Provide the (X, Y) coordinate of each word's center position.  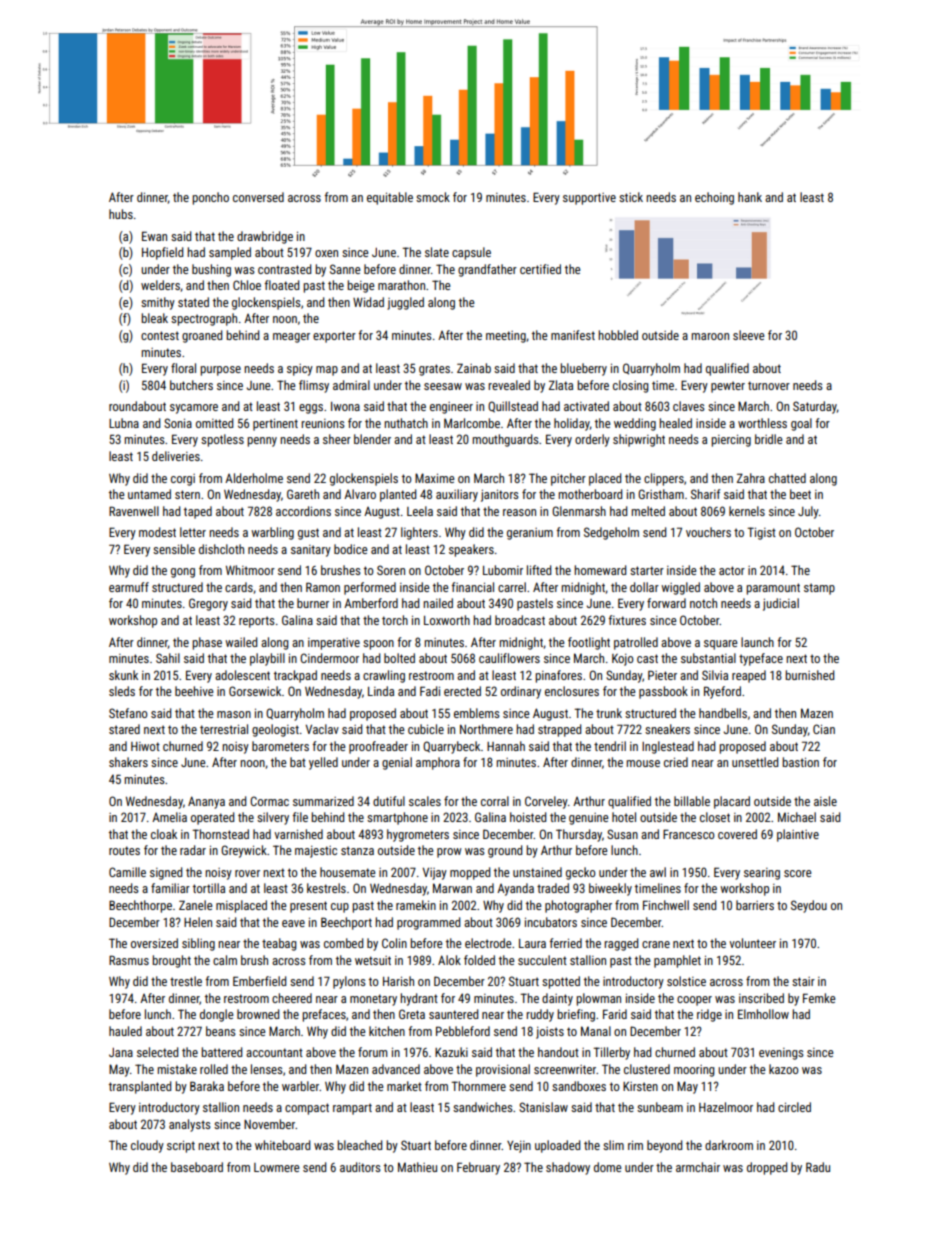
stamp (819, 589)
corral (495, 801)
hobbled (618, 335)
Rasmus (129, 960)
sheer (337, 439)
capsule (471, 253)
